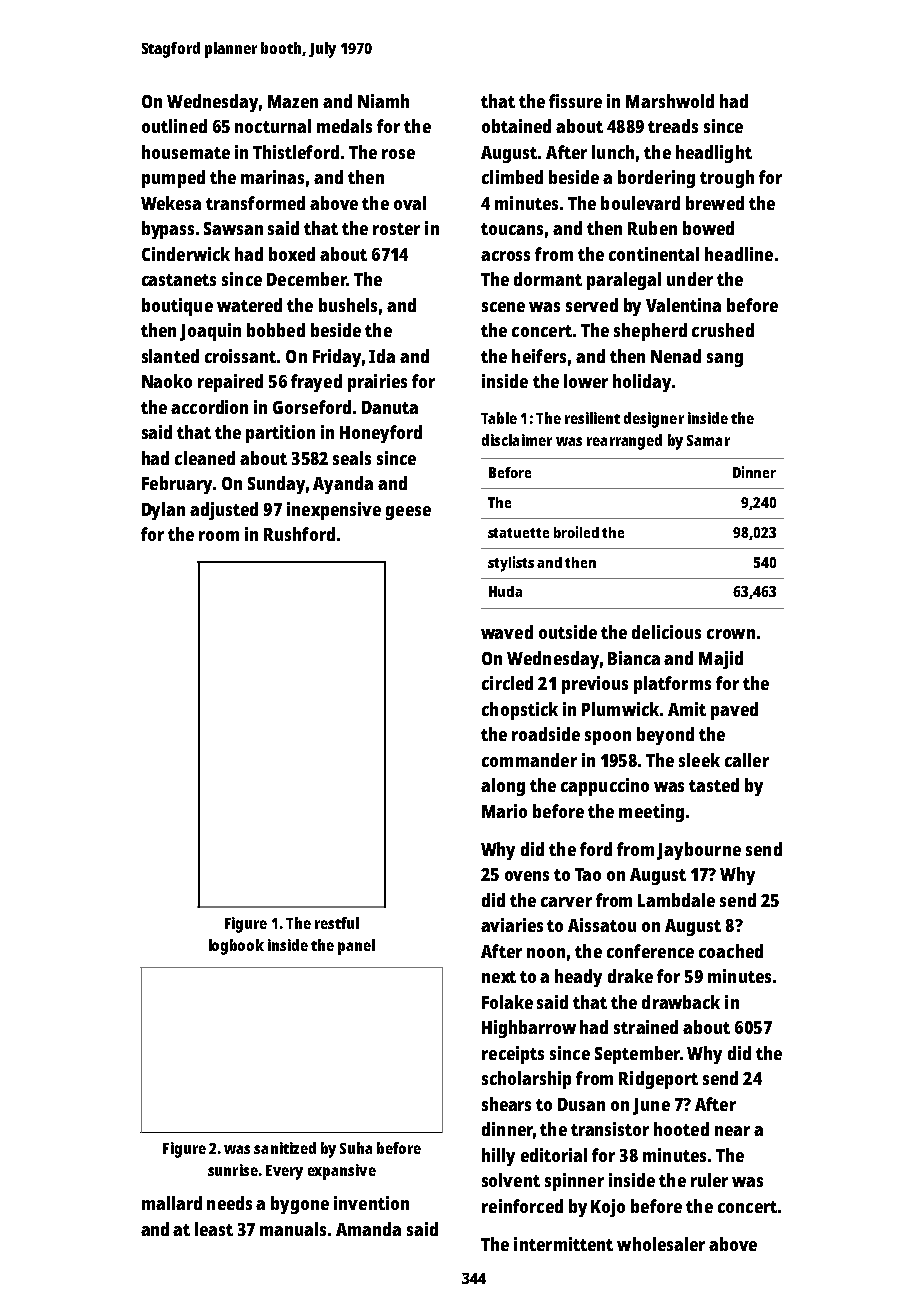 The width and height of the document is (924, 1314). What do you see at coordinates (507, 683) in the document?
I see `circled` at bounding box center [507, 683].
